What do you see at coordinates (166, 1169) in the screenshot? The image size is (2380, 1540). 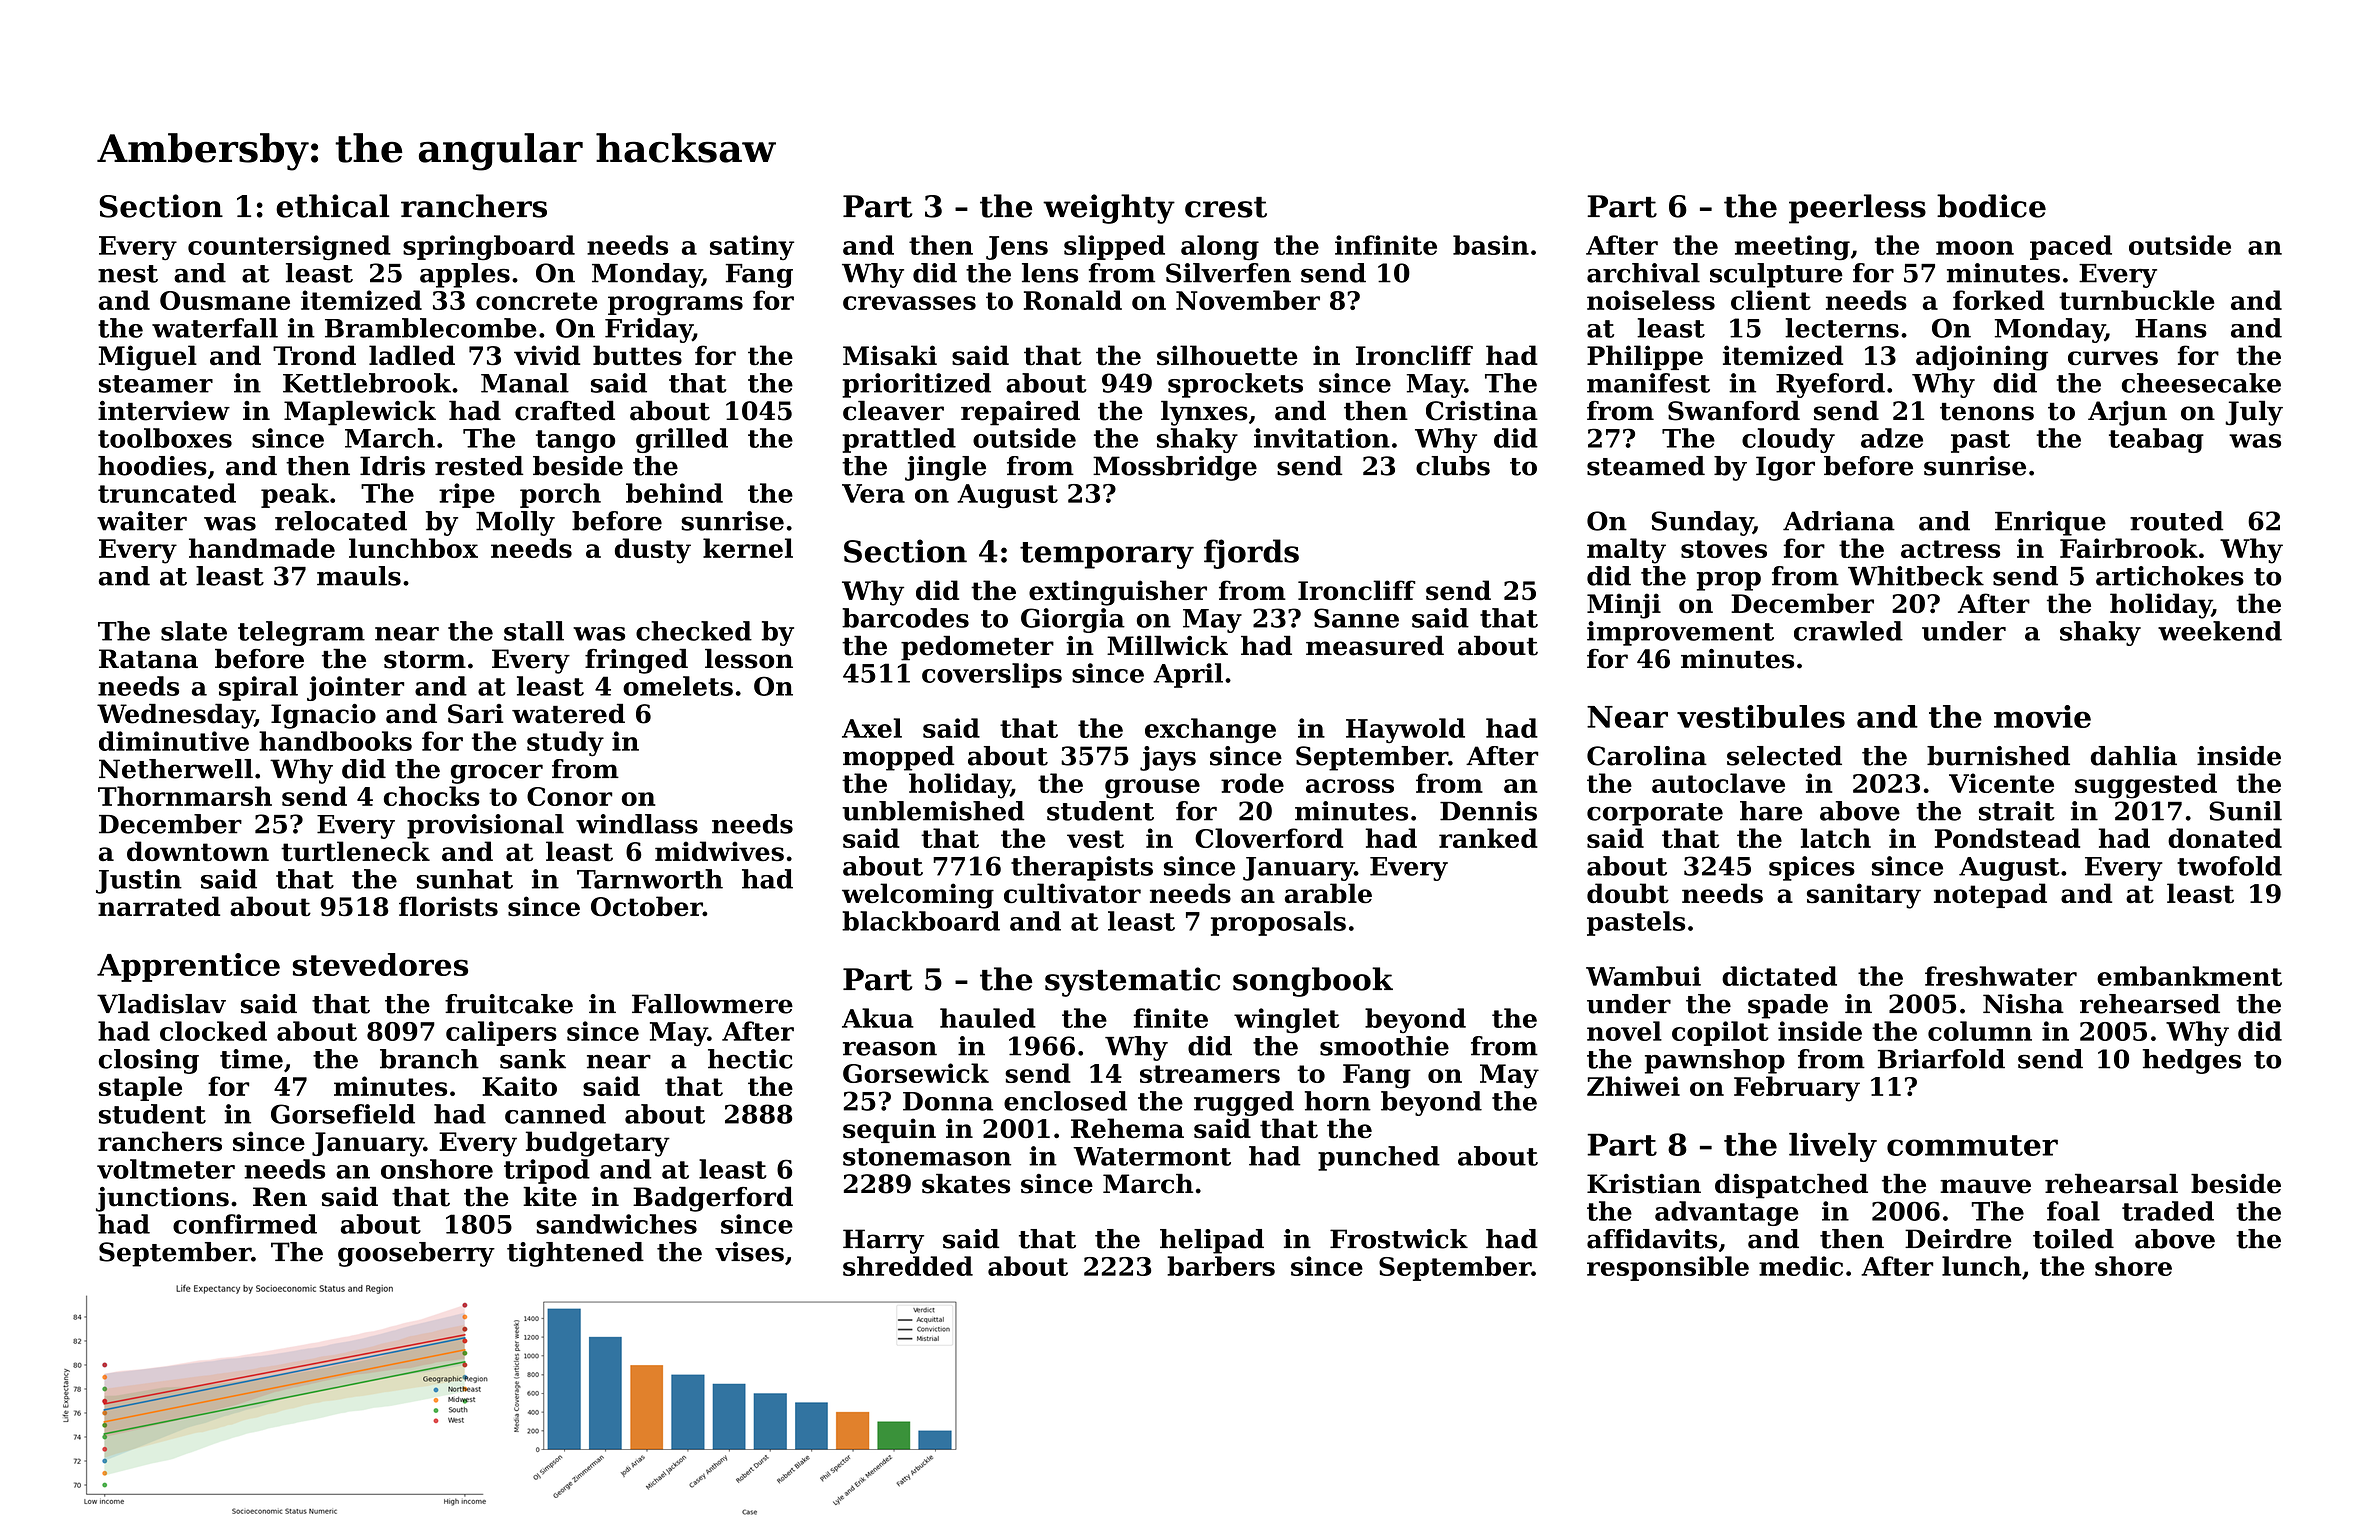 I see `voltmeter` at bounding box center [166, 1169].
